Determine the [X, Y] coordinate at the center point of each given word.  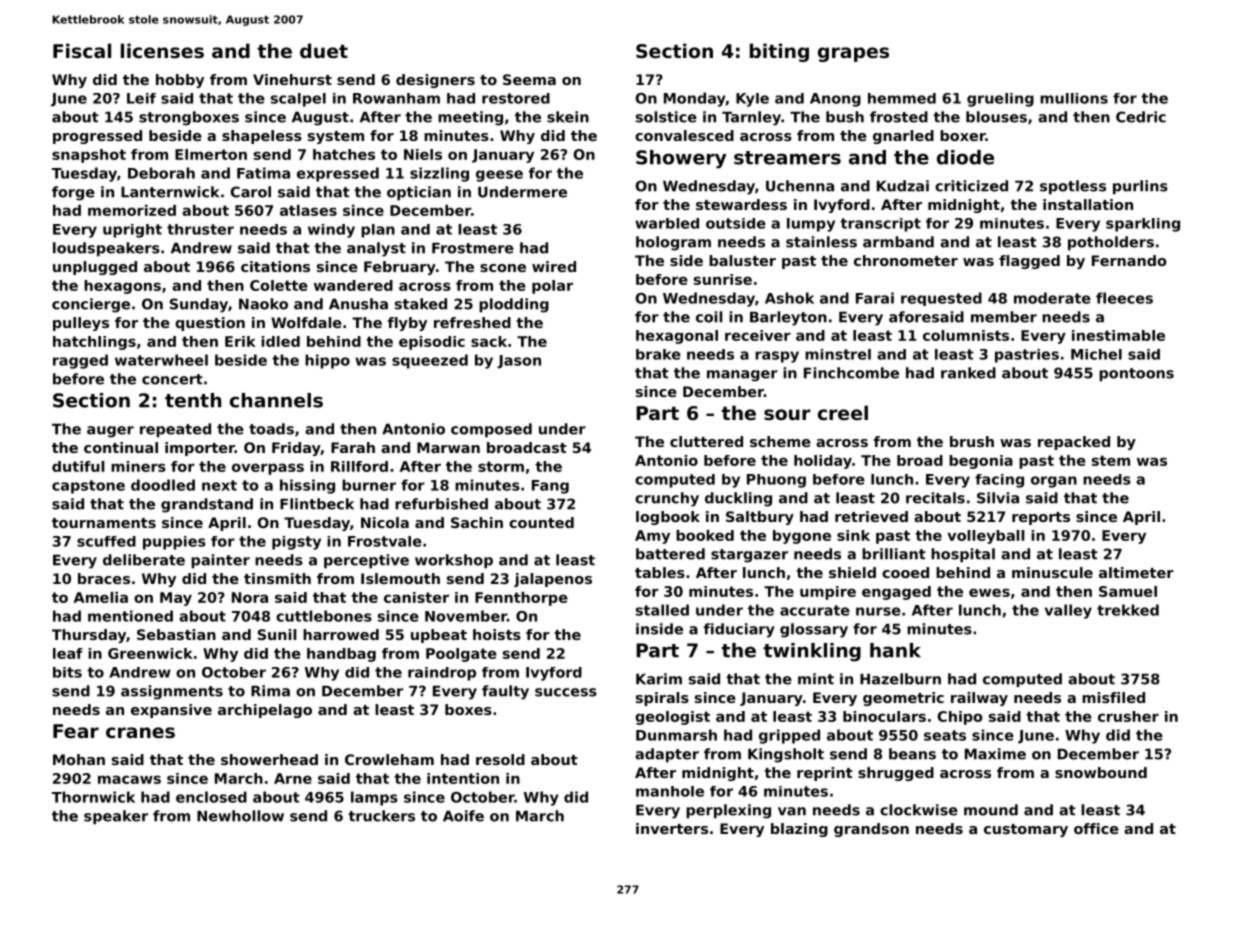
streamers [787, 158]
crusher [1128, 716]
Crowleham [389, 759]
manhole [670, 791]
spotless [1073, 187]
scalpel [298, 100]
